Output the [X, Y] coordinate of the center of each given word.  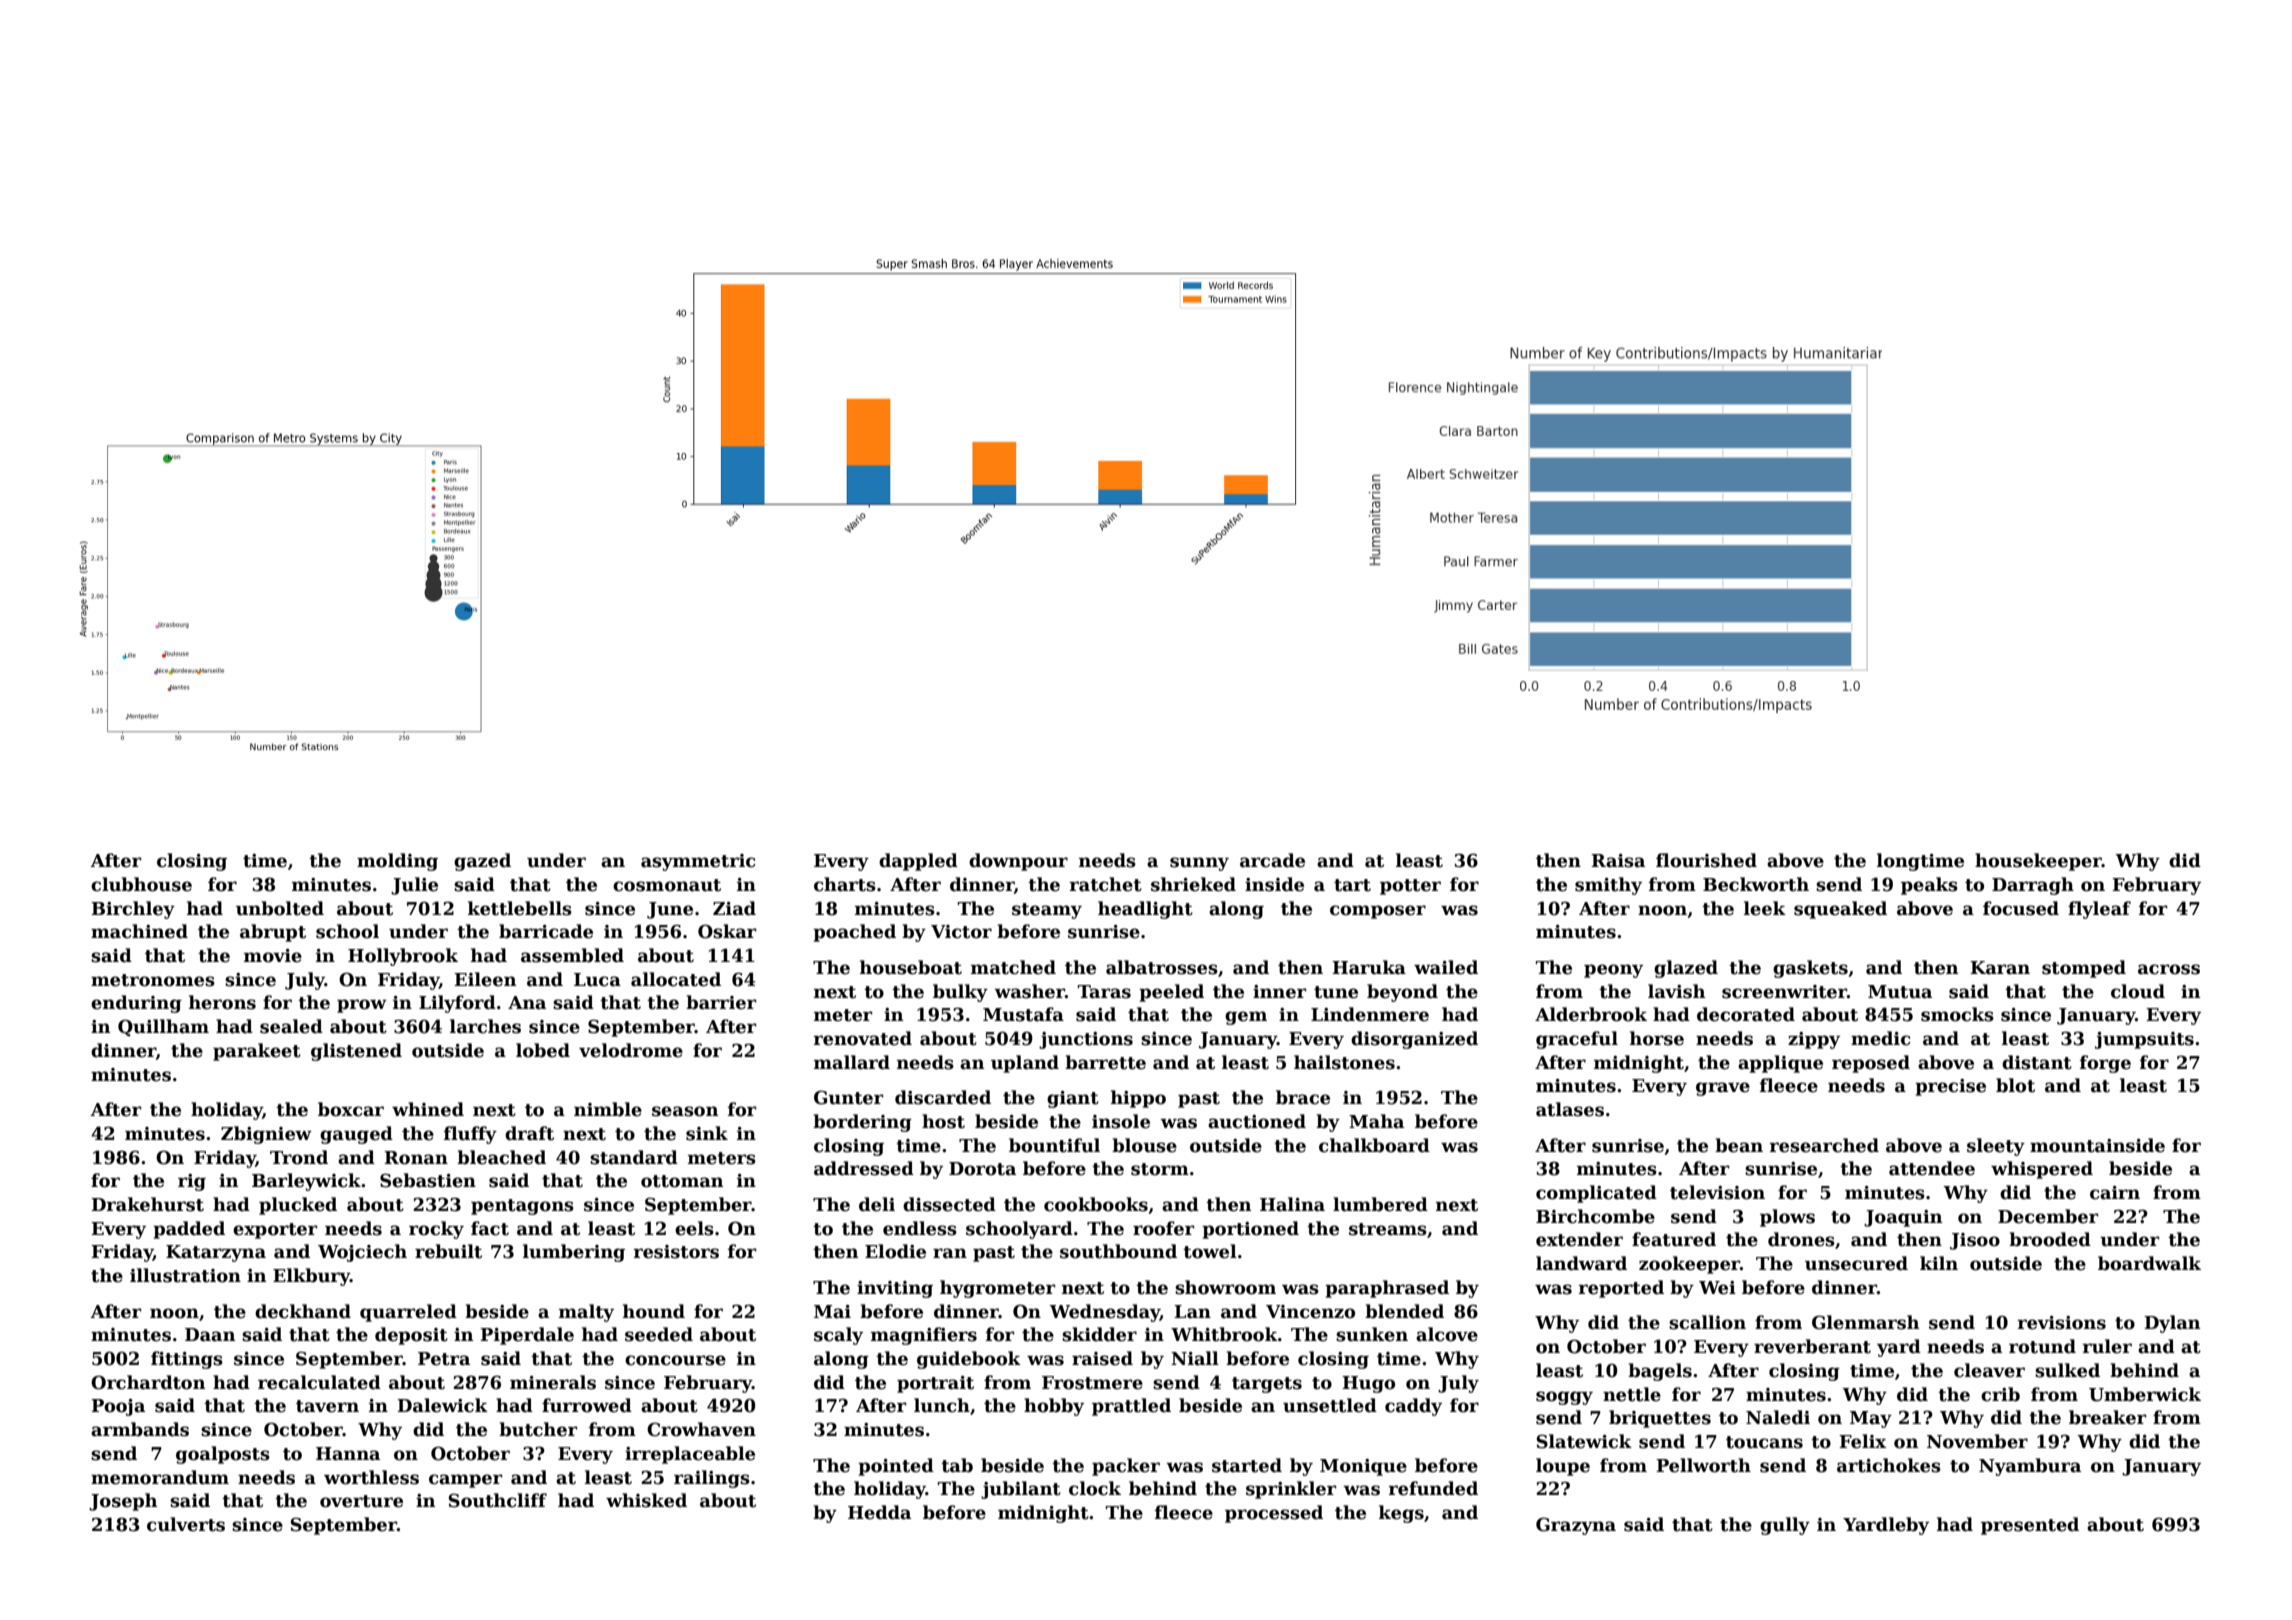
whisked [646, 1500]
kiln [1939, 1263]
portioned [1250, 1230]
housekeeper [2038, 862]
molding [397, 862]
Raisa [1618, 861]
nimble [608, 1109]
